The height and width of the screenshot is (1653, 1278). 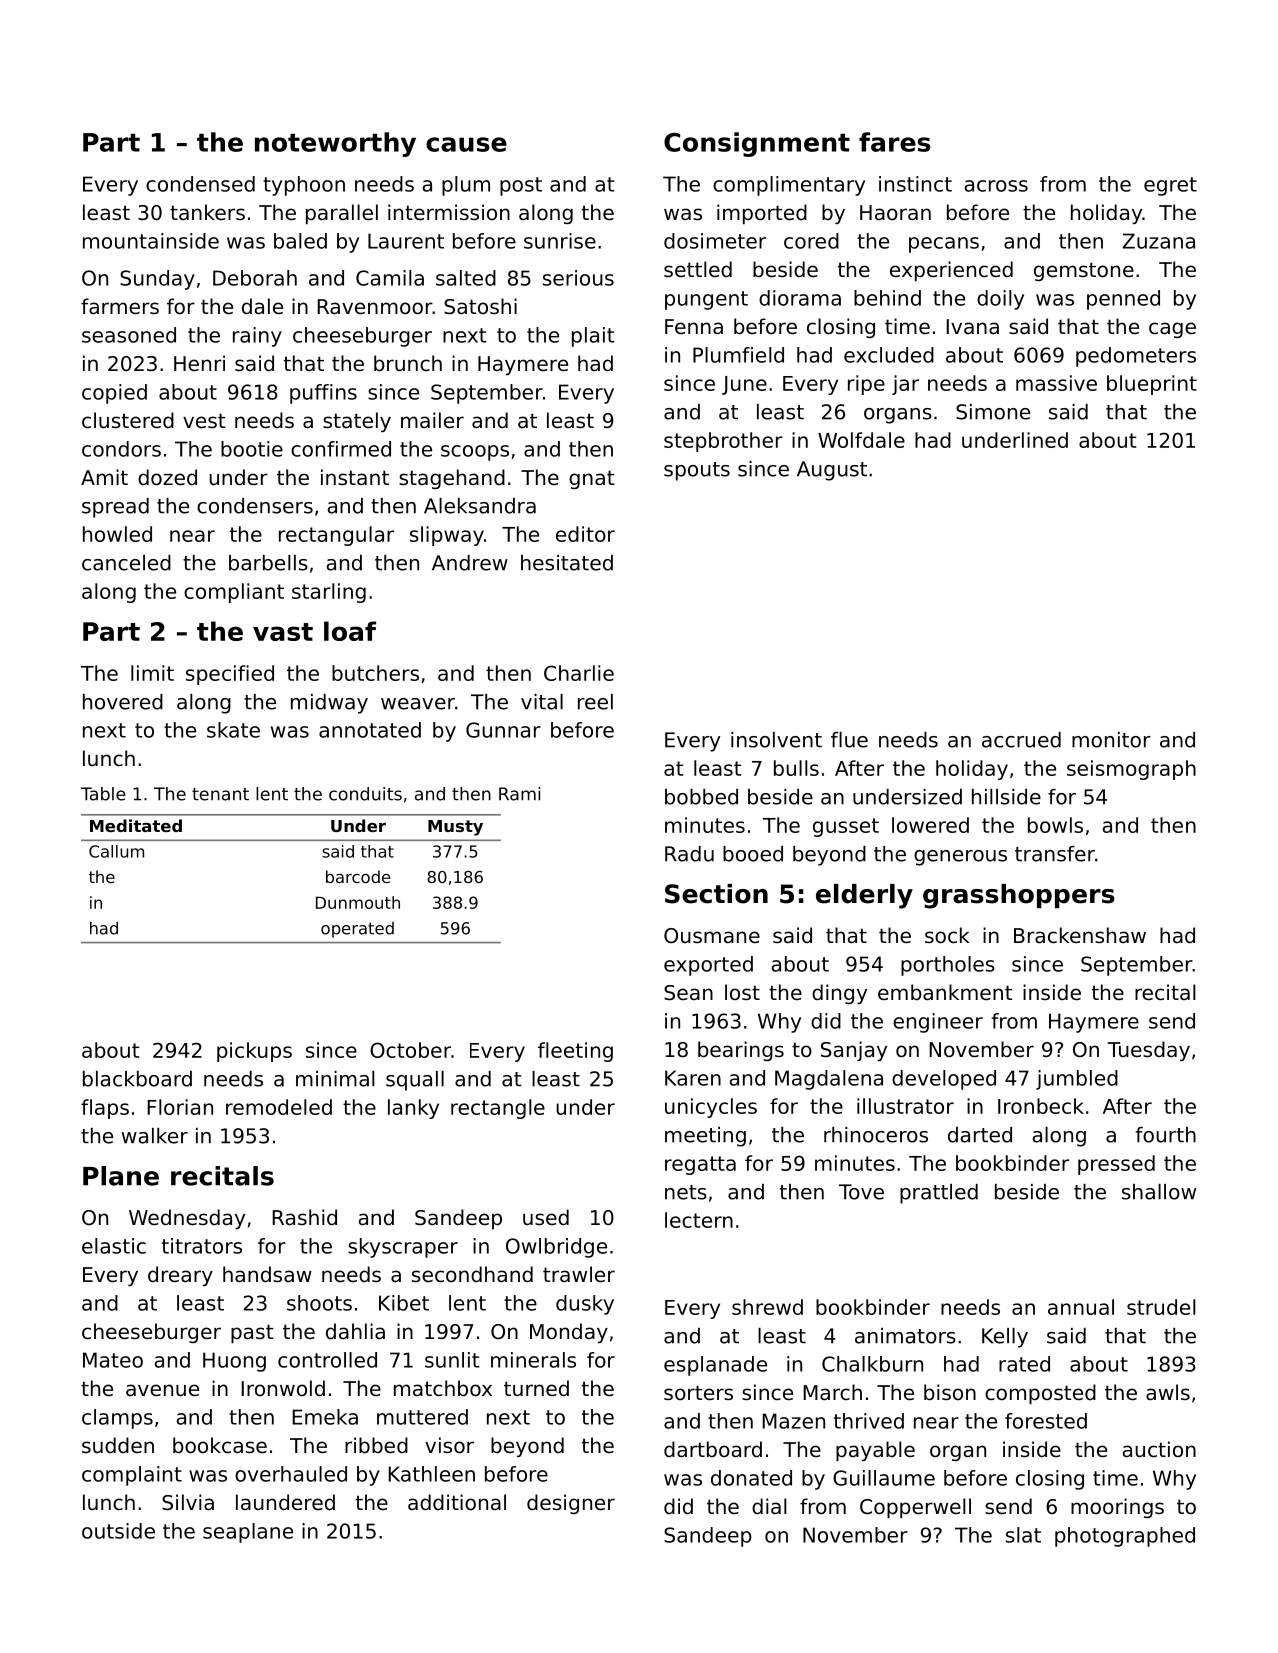 What do you see at coordinates (1080, 935) in the screenshot?
I see `Brackenshaw` at bounding box center [1080, 935].
